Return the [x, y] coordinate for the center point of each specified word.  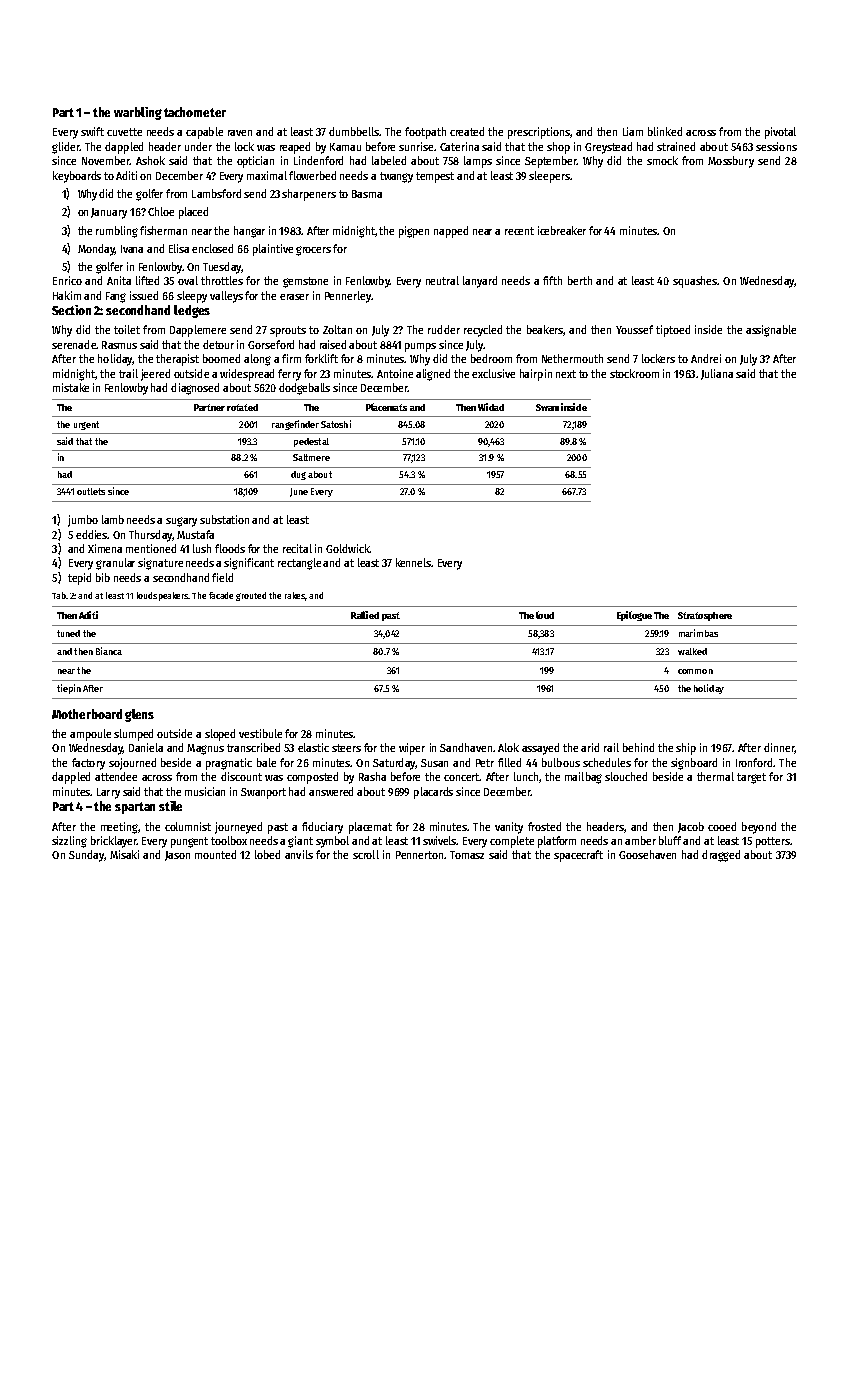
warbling [138, 113]
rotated [242, 407]
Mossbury [731, 162]
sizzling [69, 842]
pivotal [780, 133]
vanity [509, 828]
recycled [483, 331]
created [467, 131]
